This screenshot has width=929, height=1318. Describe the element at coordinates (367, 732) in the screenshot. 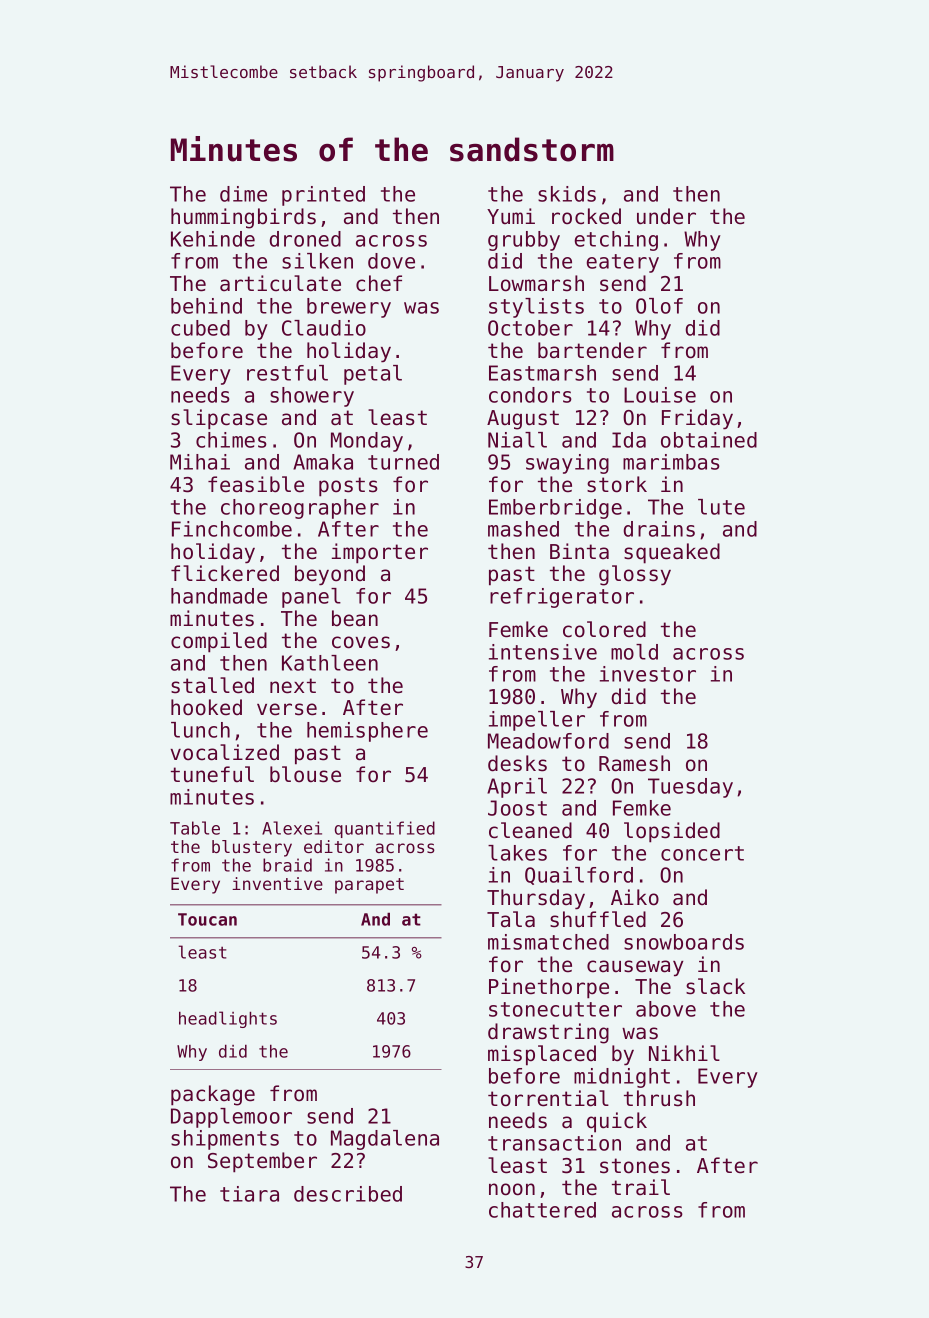

I see `hemisphere` at that location.
